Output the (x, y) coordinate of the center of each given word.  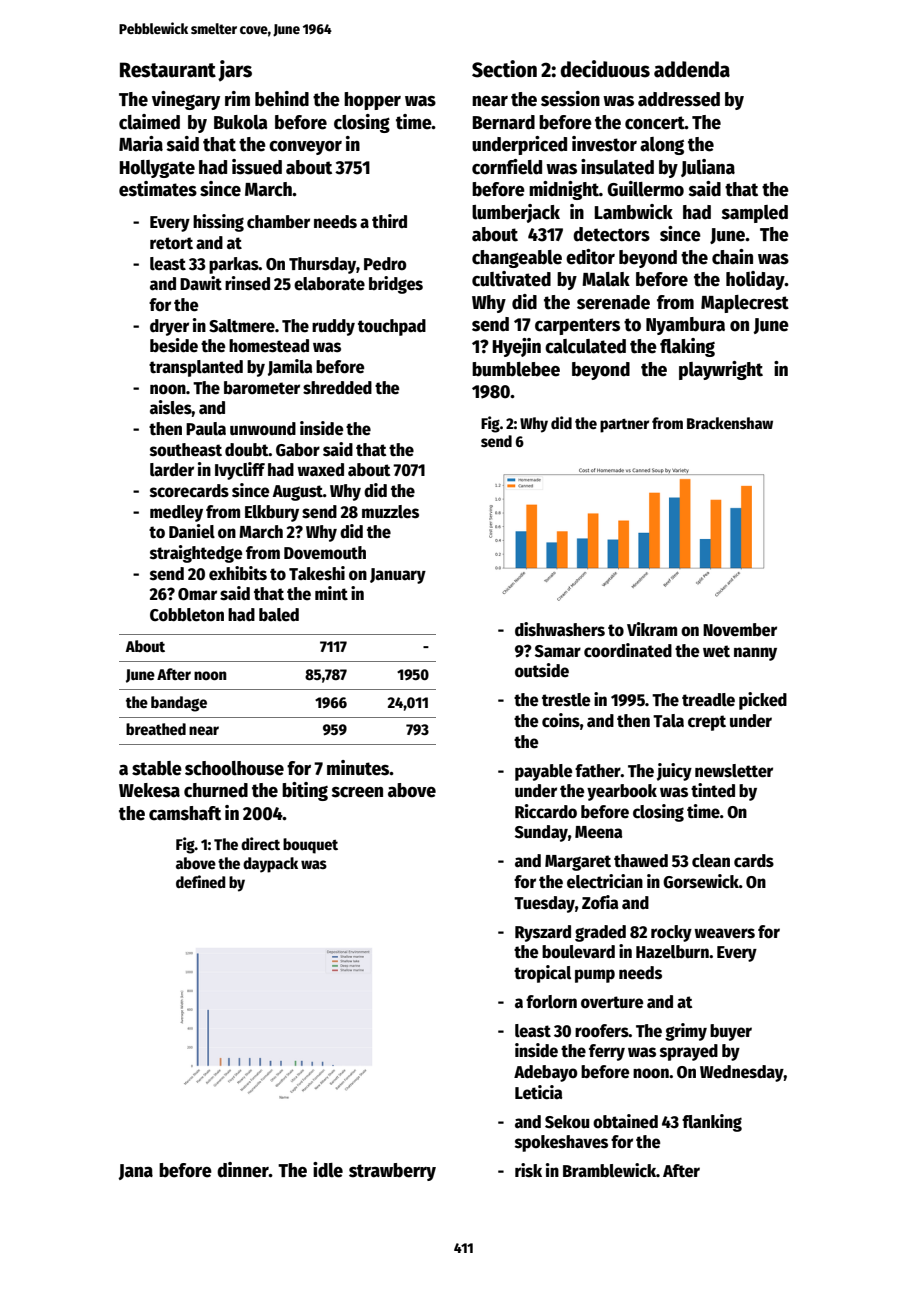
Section (504, 69)
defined (200, 882)
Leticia (539, 1092)
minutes (358, 768)
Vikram (652, 629)
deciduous (605, 69)
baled (279, 615)
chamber (278, 222)
